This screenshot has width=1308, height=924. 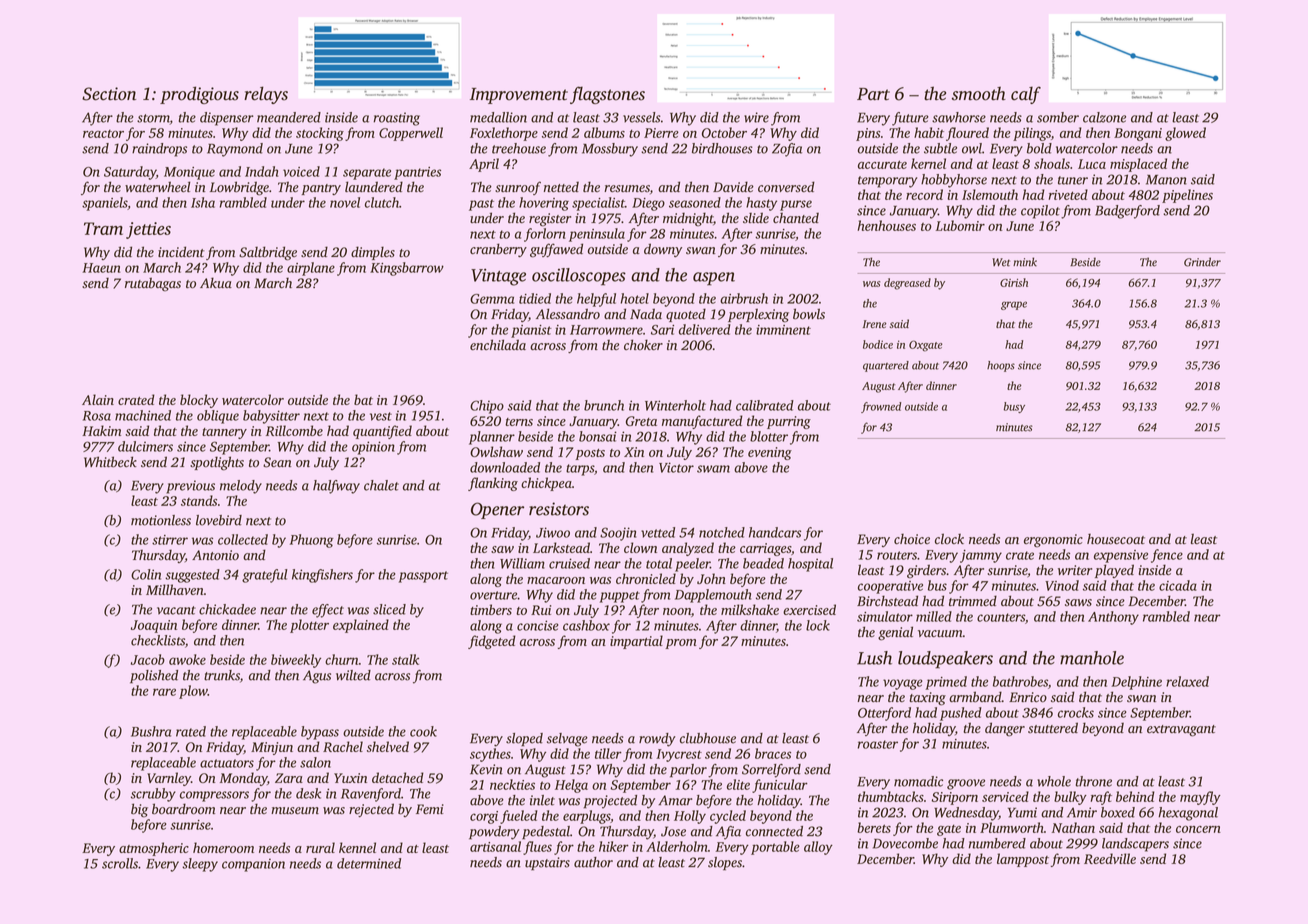 What do you see at coordinates (519, 96) in the screenshot?
I see `Improvement` at bounding box center [519, 96].
